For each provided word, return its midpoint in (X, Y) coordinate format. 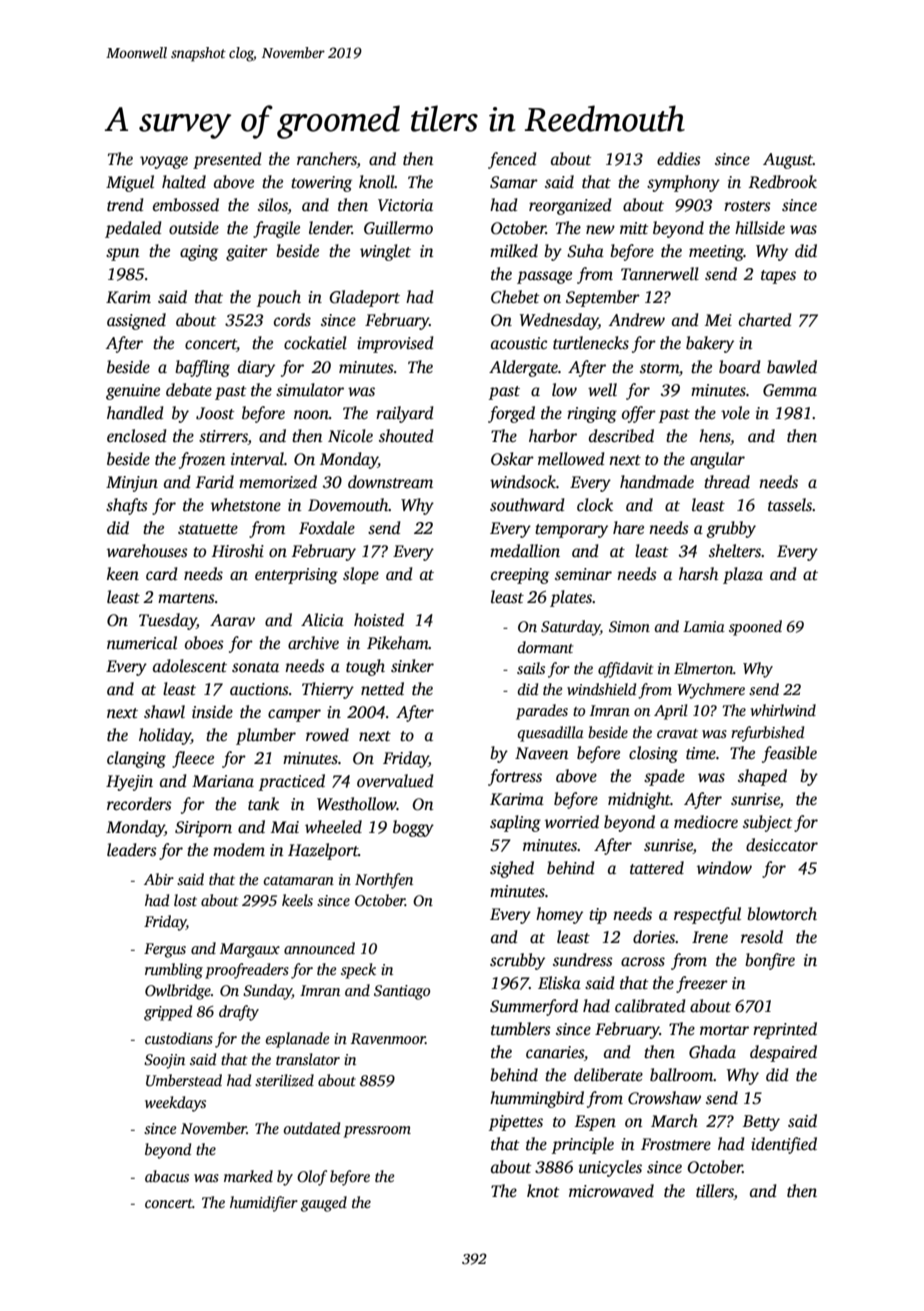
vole (735, 413)
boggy (413, 828)
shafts (127, 506)
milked (514, 251)
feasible (789, 754)
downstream (390, 482)
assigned (136, 321)
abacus (167, 1176)
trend (125, 205)
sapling (515, 823)
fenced (512, 160)
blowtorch (782, 914)
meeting (716, 253)
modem (239, 850)
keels (297, 900)
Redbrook (782, 182)
